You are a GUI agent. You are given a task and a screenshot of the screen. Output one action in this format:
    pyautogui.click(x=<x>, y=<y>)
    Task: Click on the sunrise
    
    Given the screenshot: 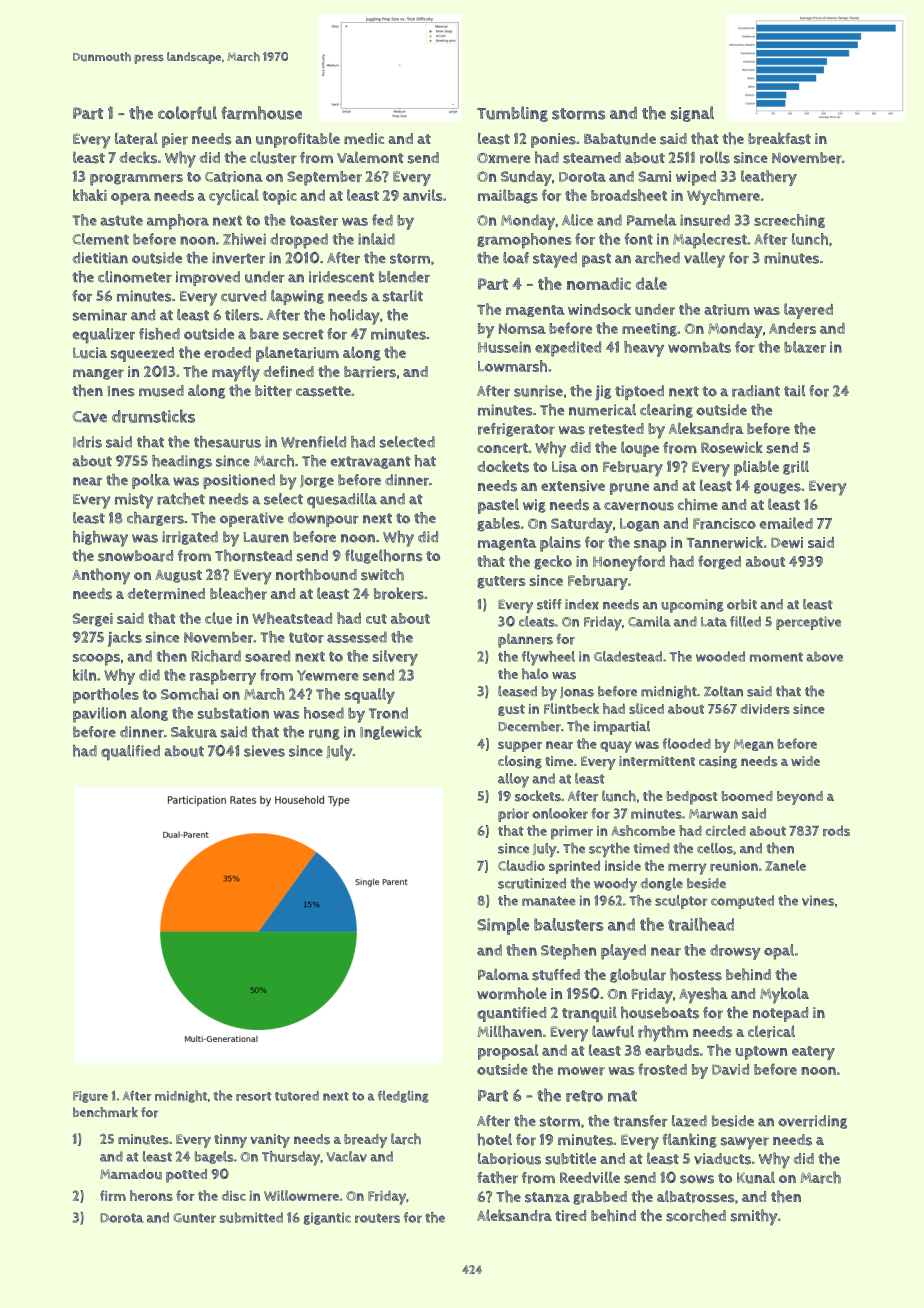 What is the action you would take?
    pyautogui.click(x=538, y=391)
